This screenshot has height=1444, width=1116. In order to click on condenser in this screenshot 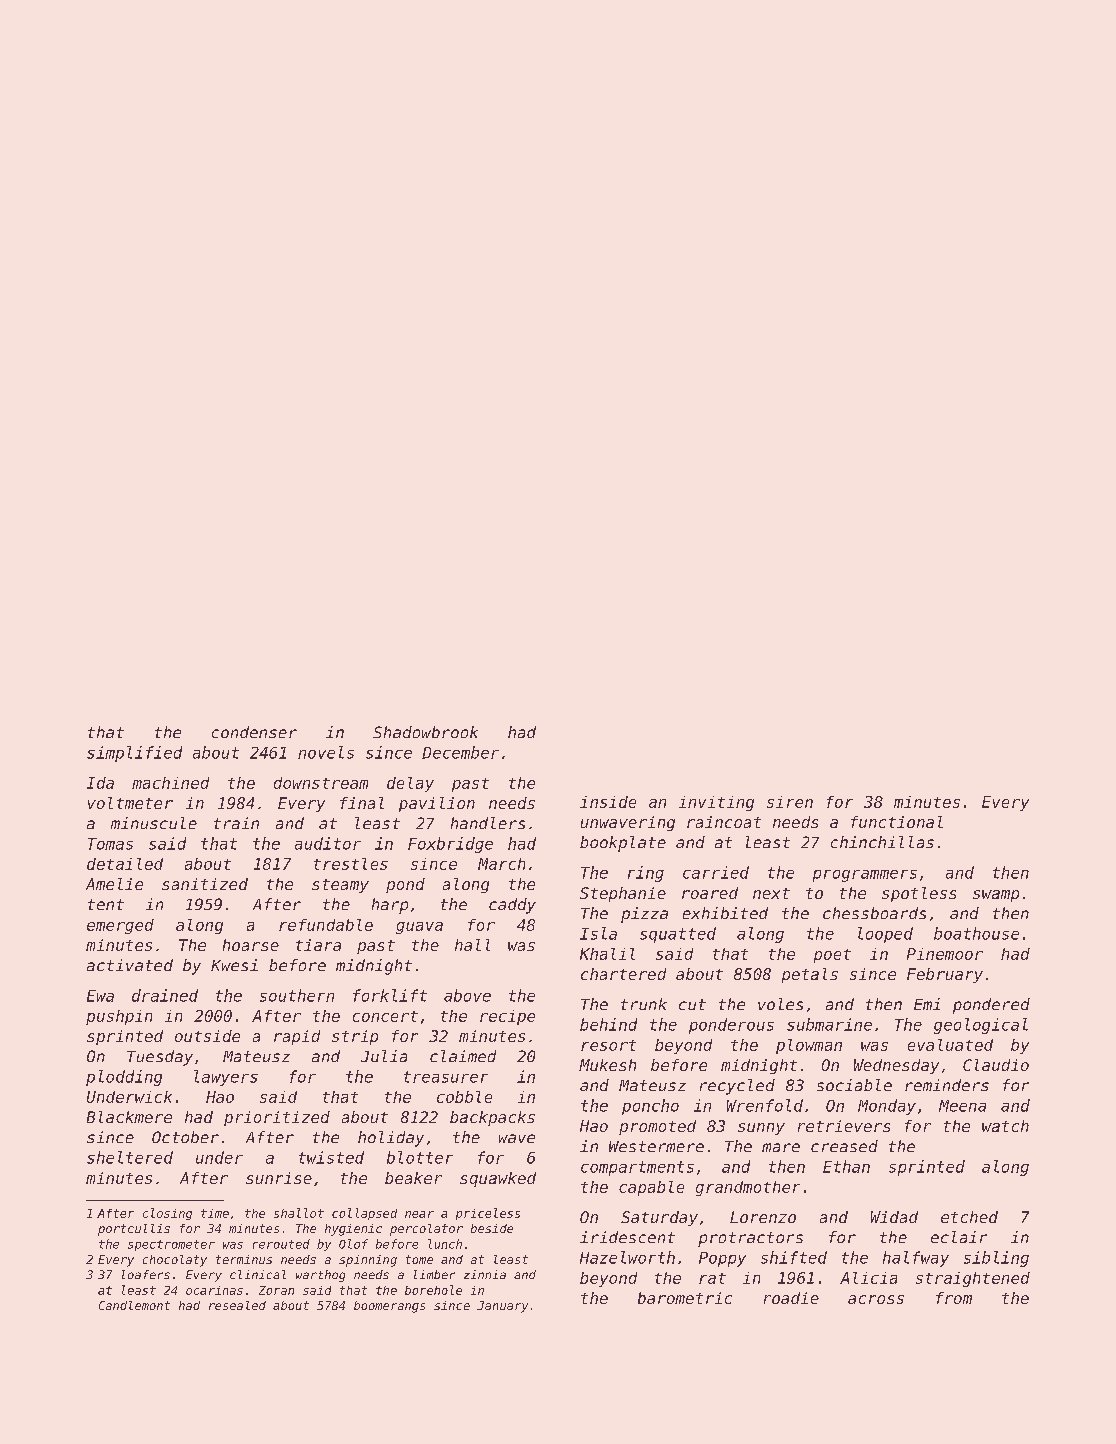, I will do `click(254, 732)`.
